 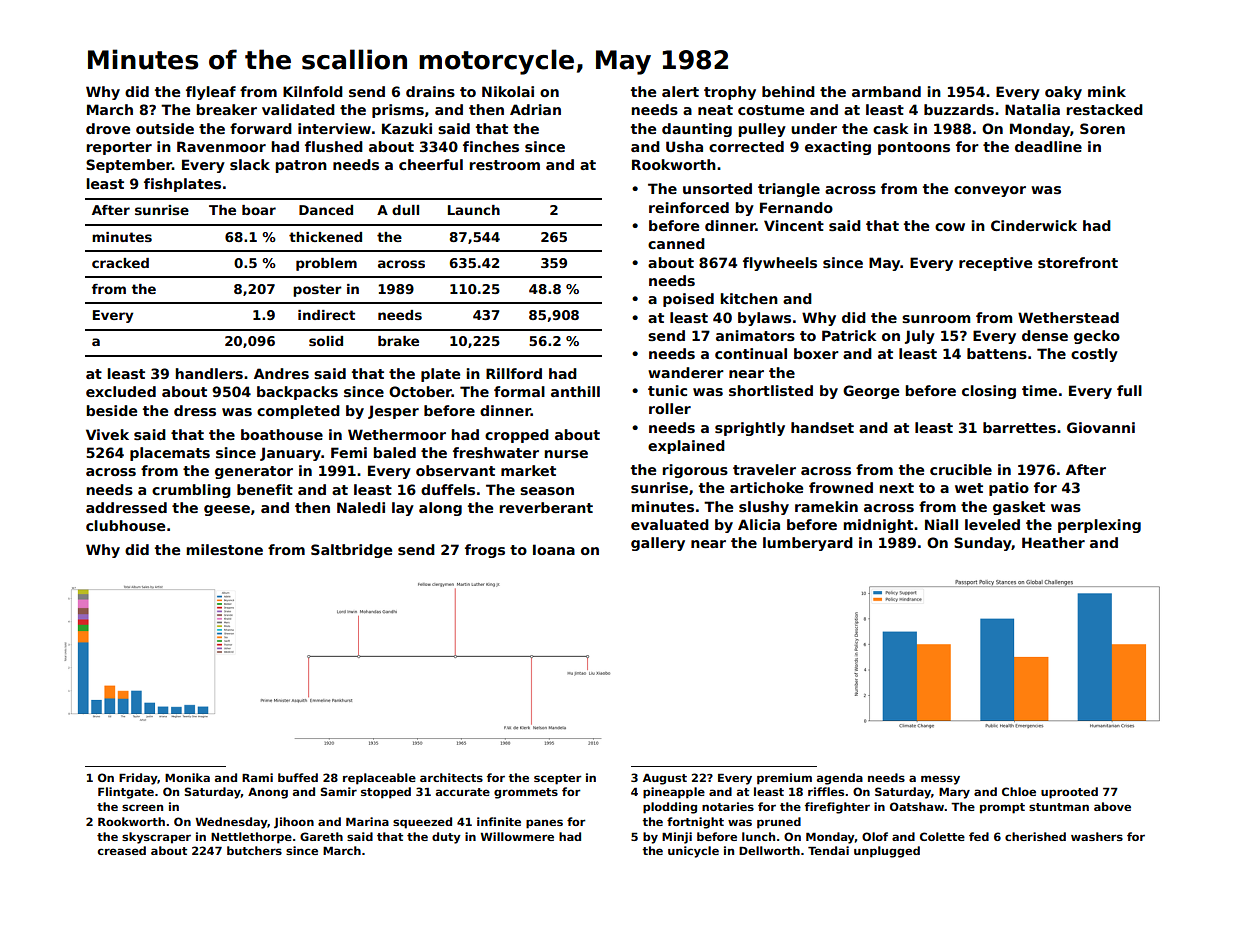 What do you see at coordinates (961, 469) in the image?
I see `crucible` at bounding box center [961, 469].
